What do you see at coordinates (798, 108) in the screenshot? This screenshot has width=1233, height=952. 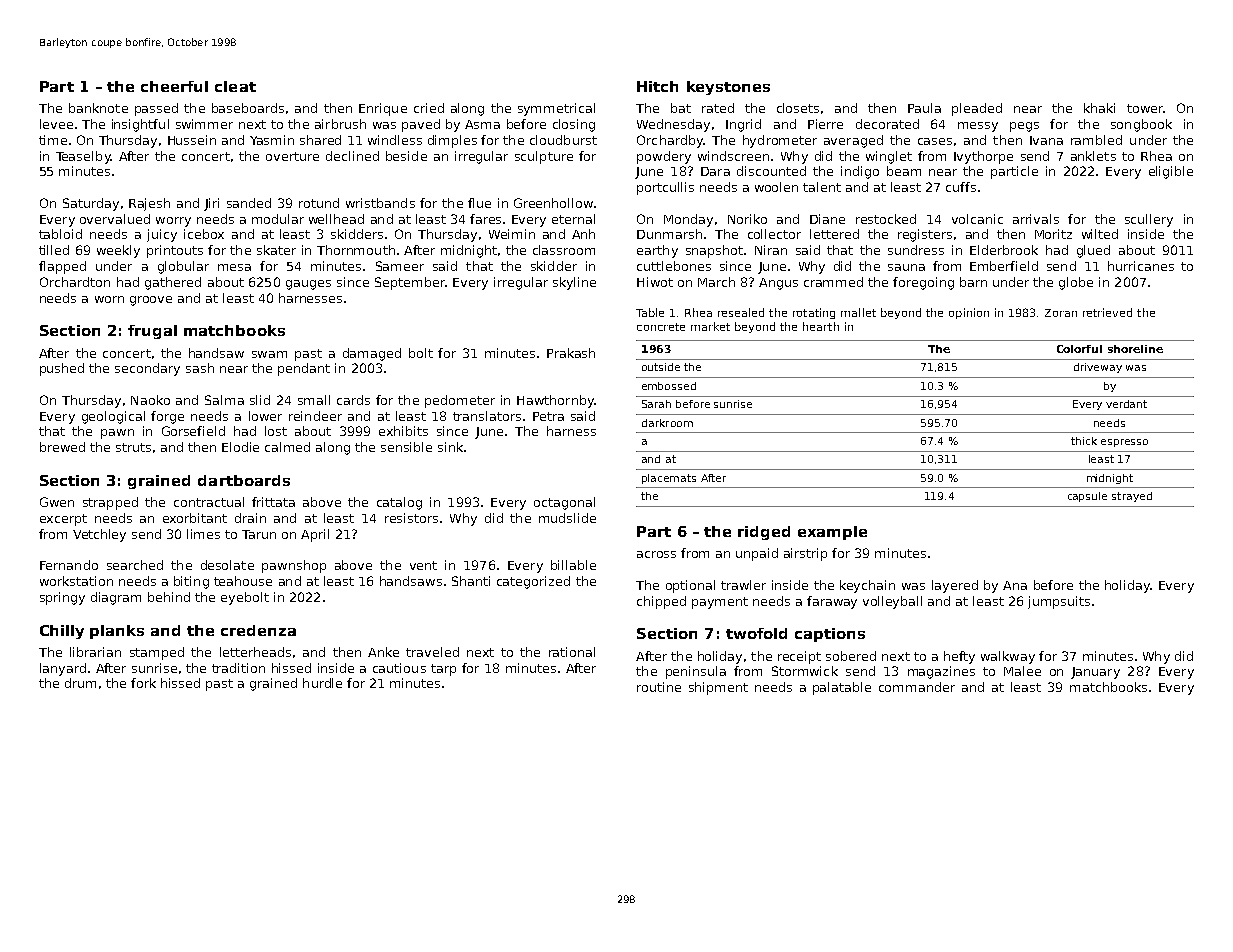 I see `closets` at bounding box center [798, 108].
